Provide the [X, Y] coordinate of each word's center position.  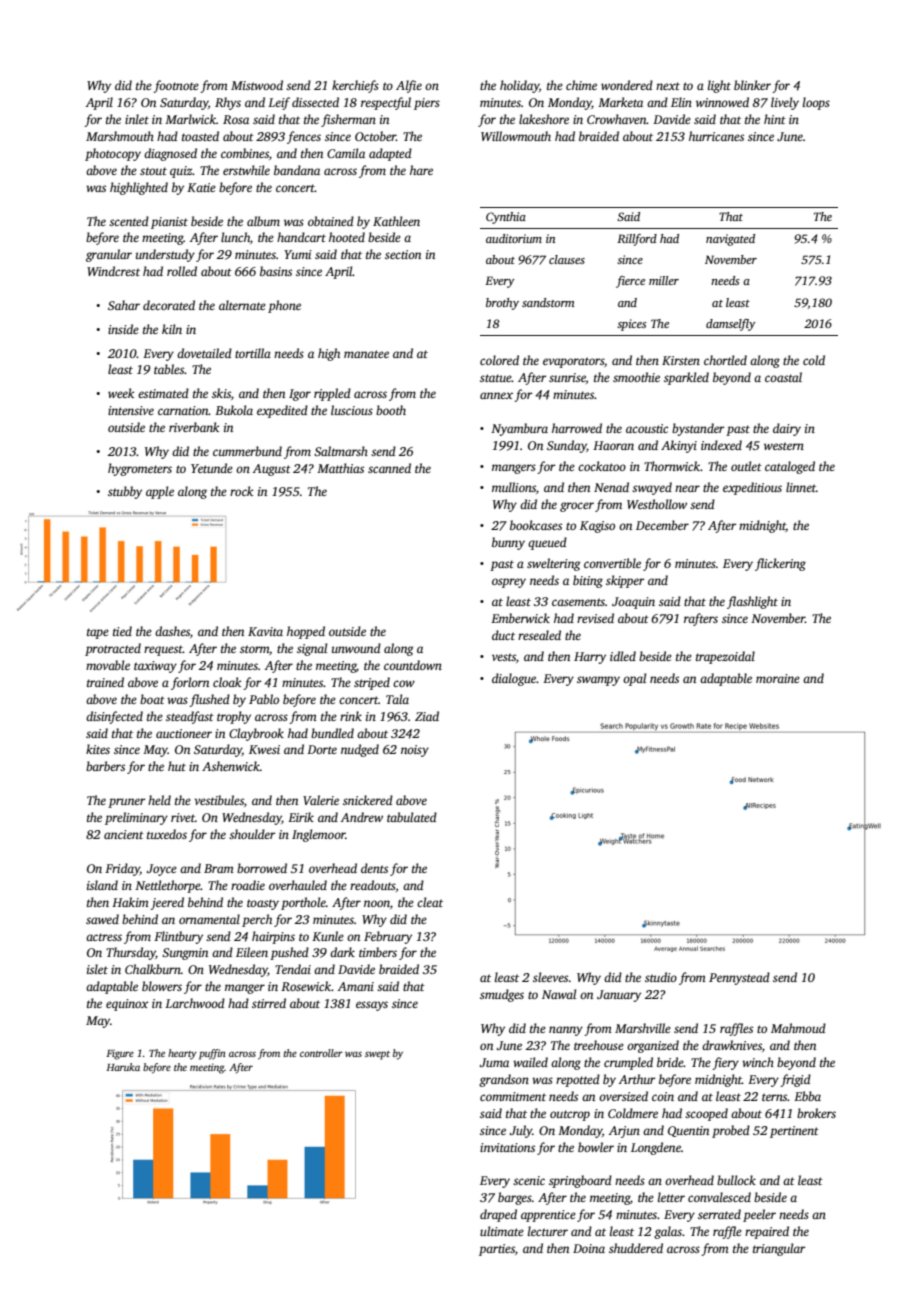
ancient [124, 834]
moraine [778, 678]
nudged [360, 750]
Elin [681, 102]
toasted [200, 136]
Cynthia [506, 218]
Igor [300, 395]
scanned [389, 468]
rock [241, 491]
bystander [698, 429]
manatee [366, 354]
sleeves [550, 977]
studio [661, 977]
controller [321, 1053]
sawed [102, 919]
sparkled [686, 378]
